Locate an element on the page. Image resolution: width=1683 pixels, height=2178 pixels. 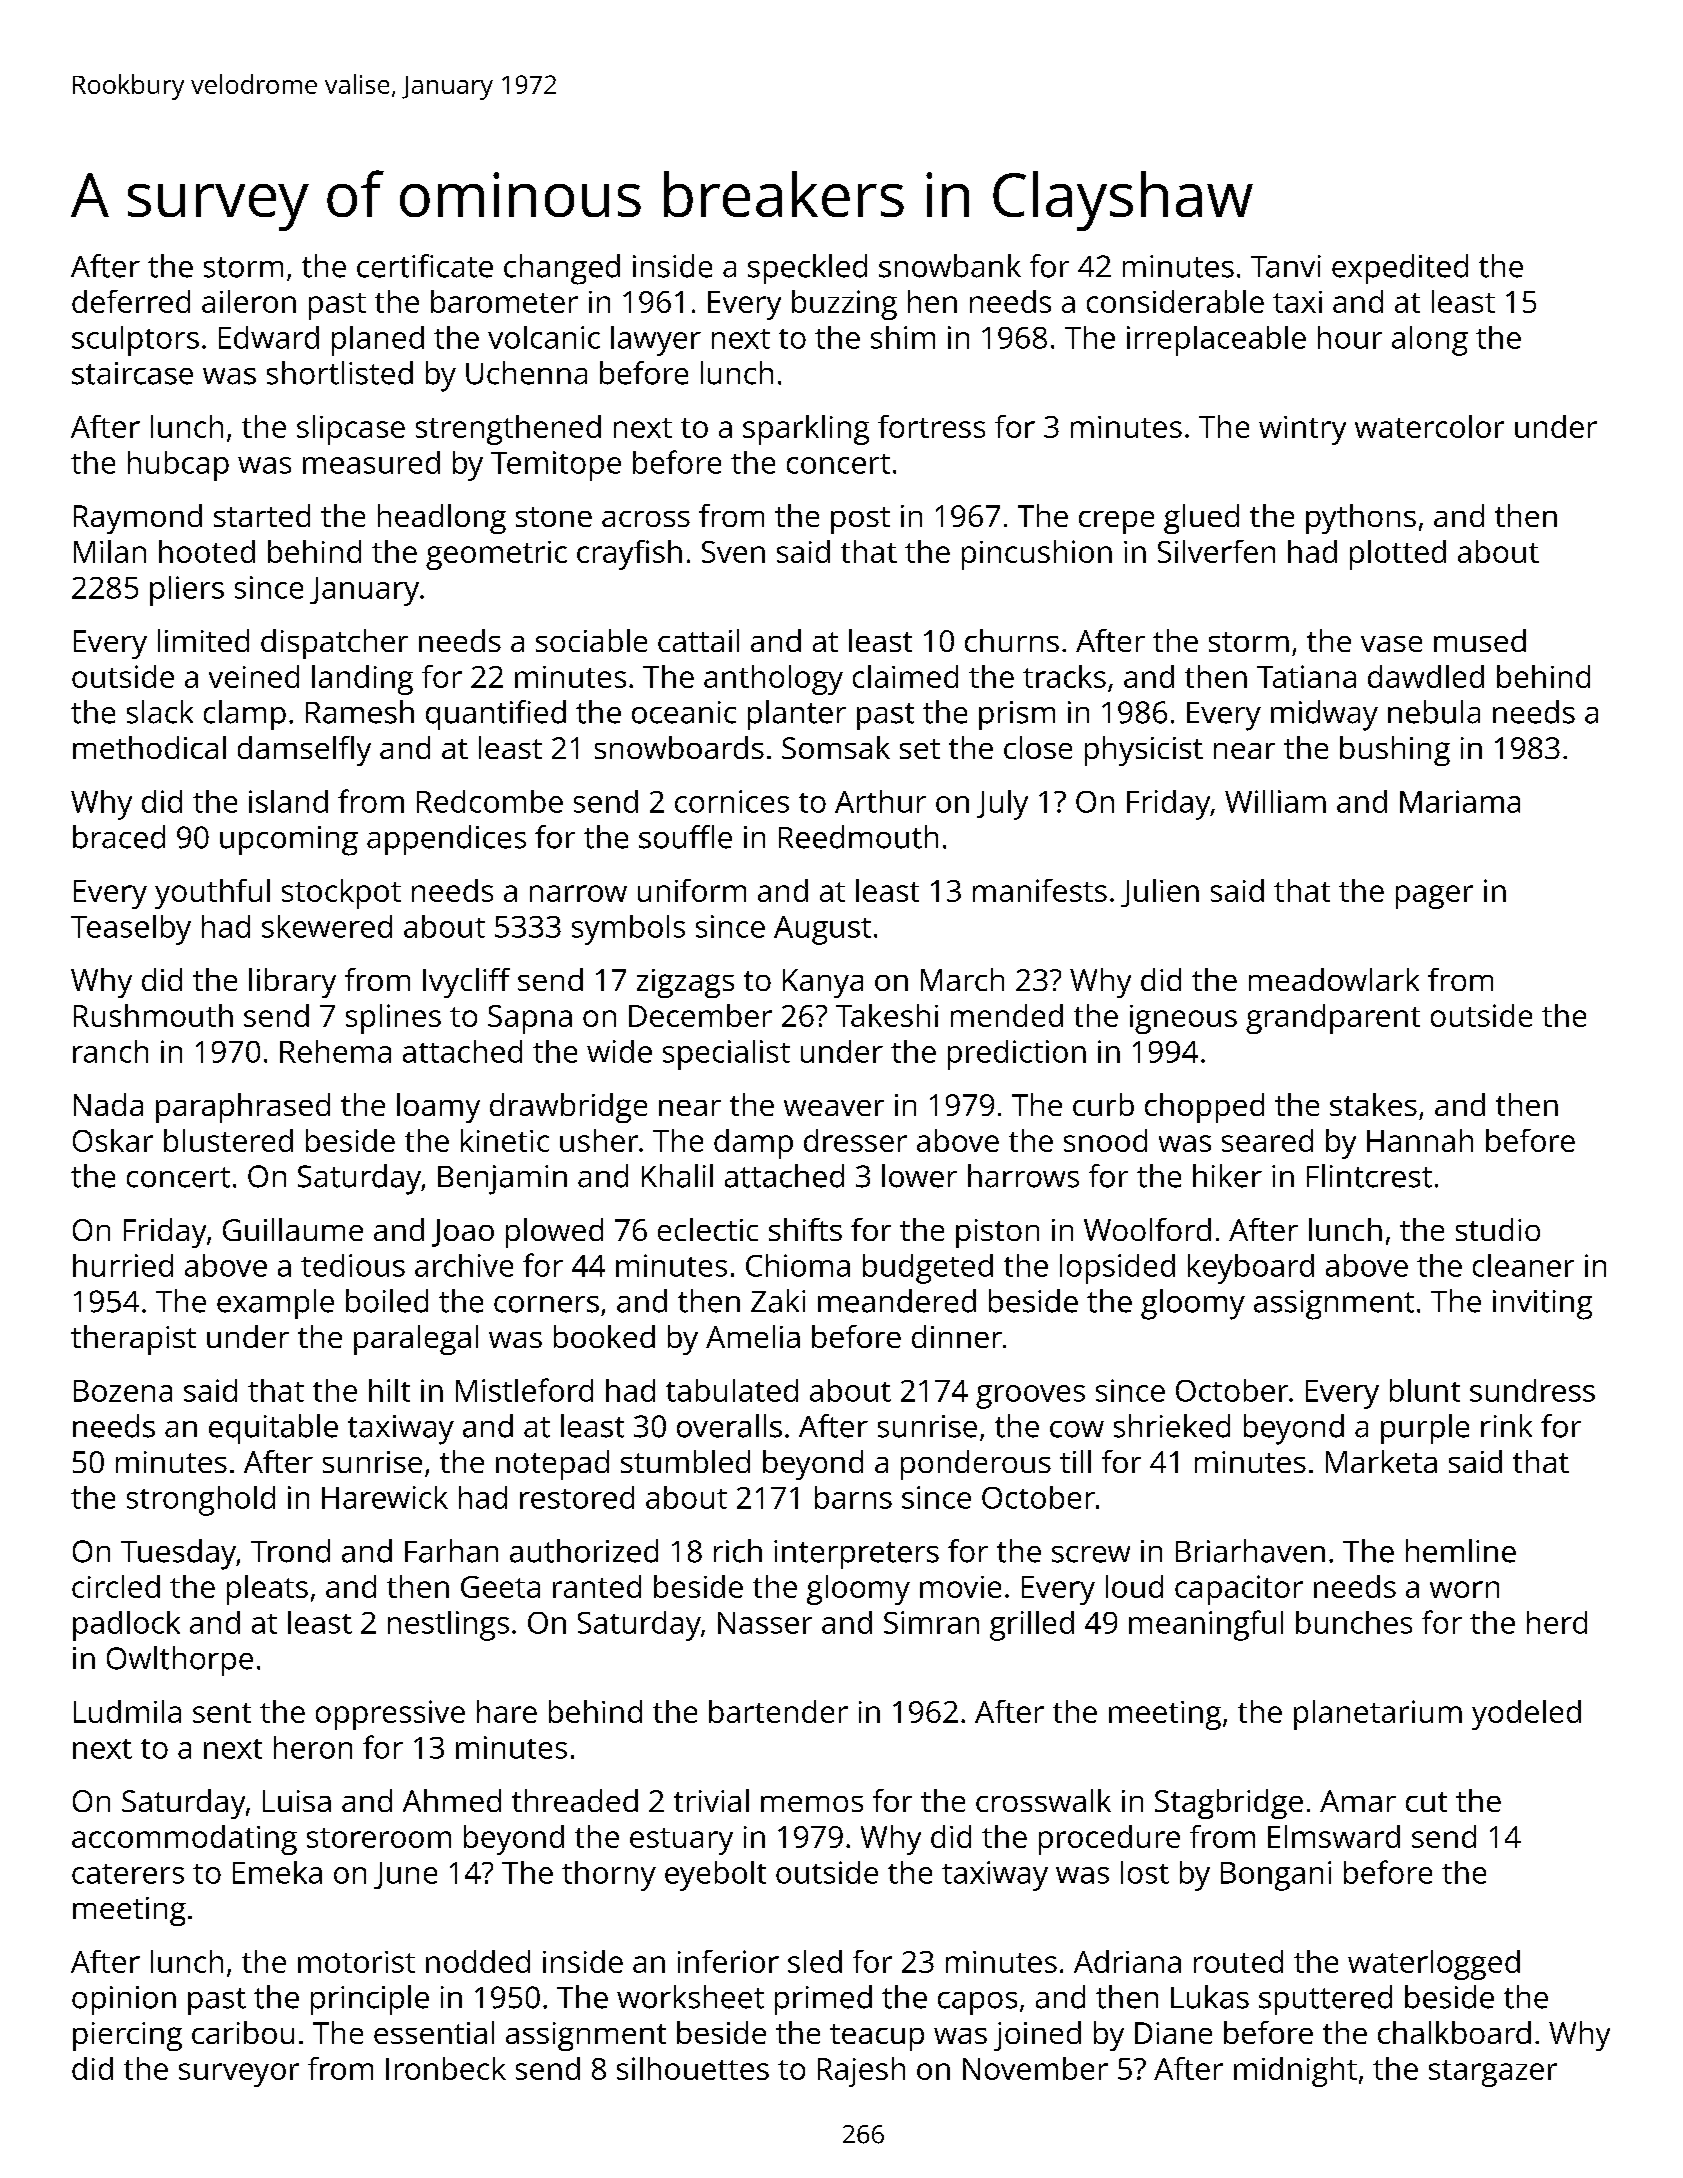
Chioma is located at coordinates (798, 1265).
